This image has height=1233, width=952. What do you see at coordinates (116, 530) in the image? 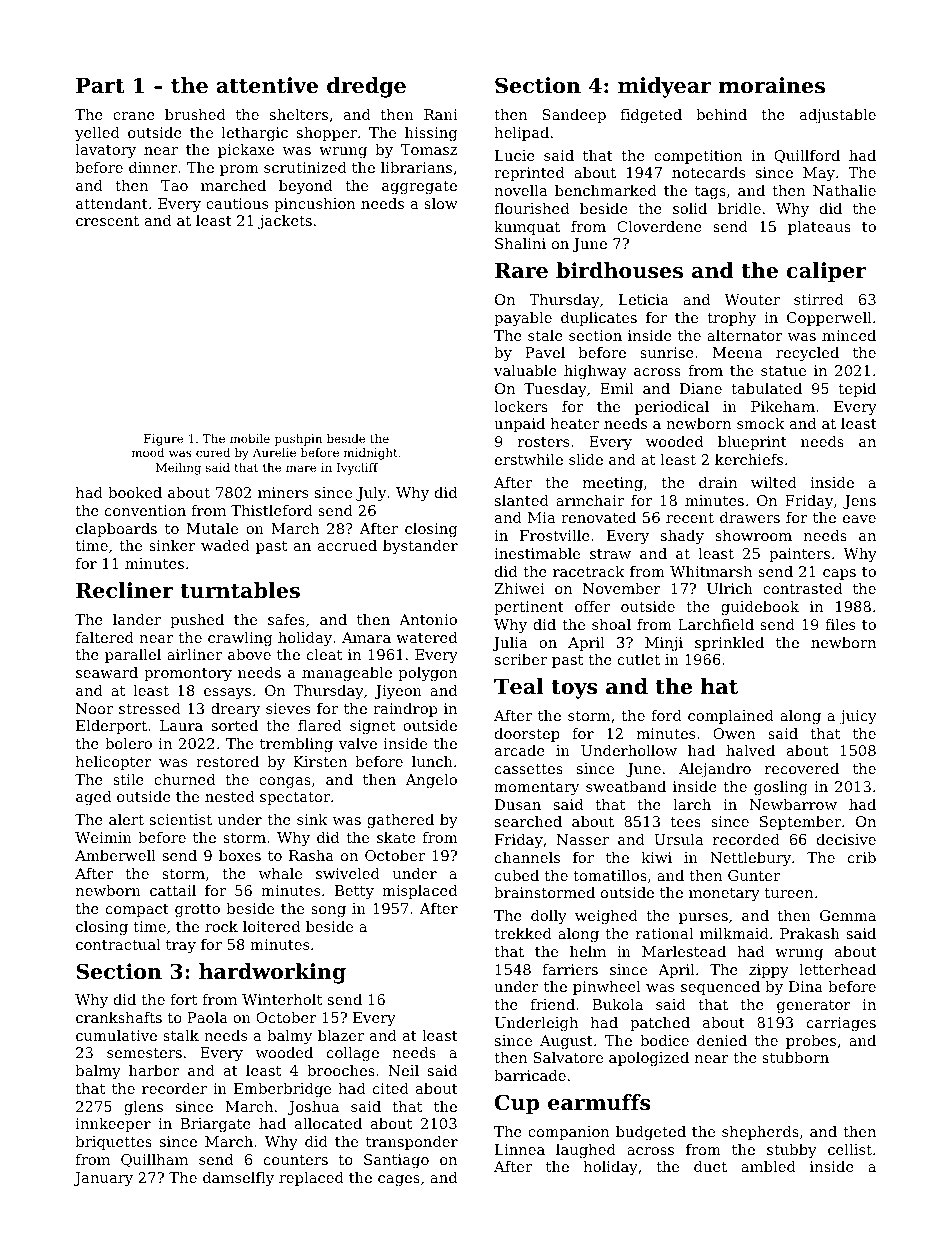
I see `clapboards` at bounding box center [116, 530].
